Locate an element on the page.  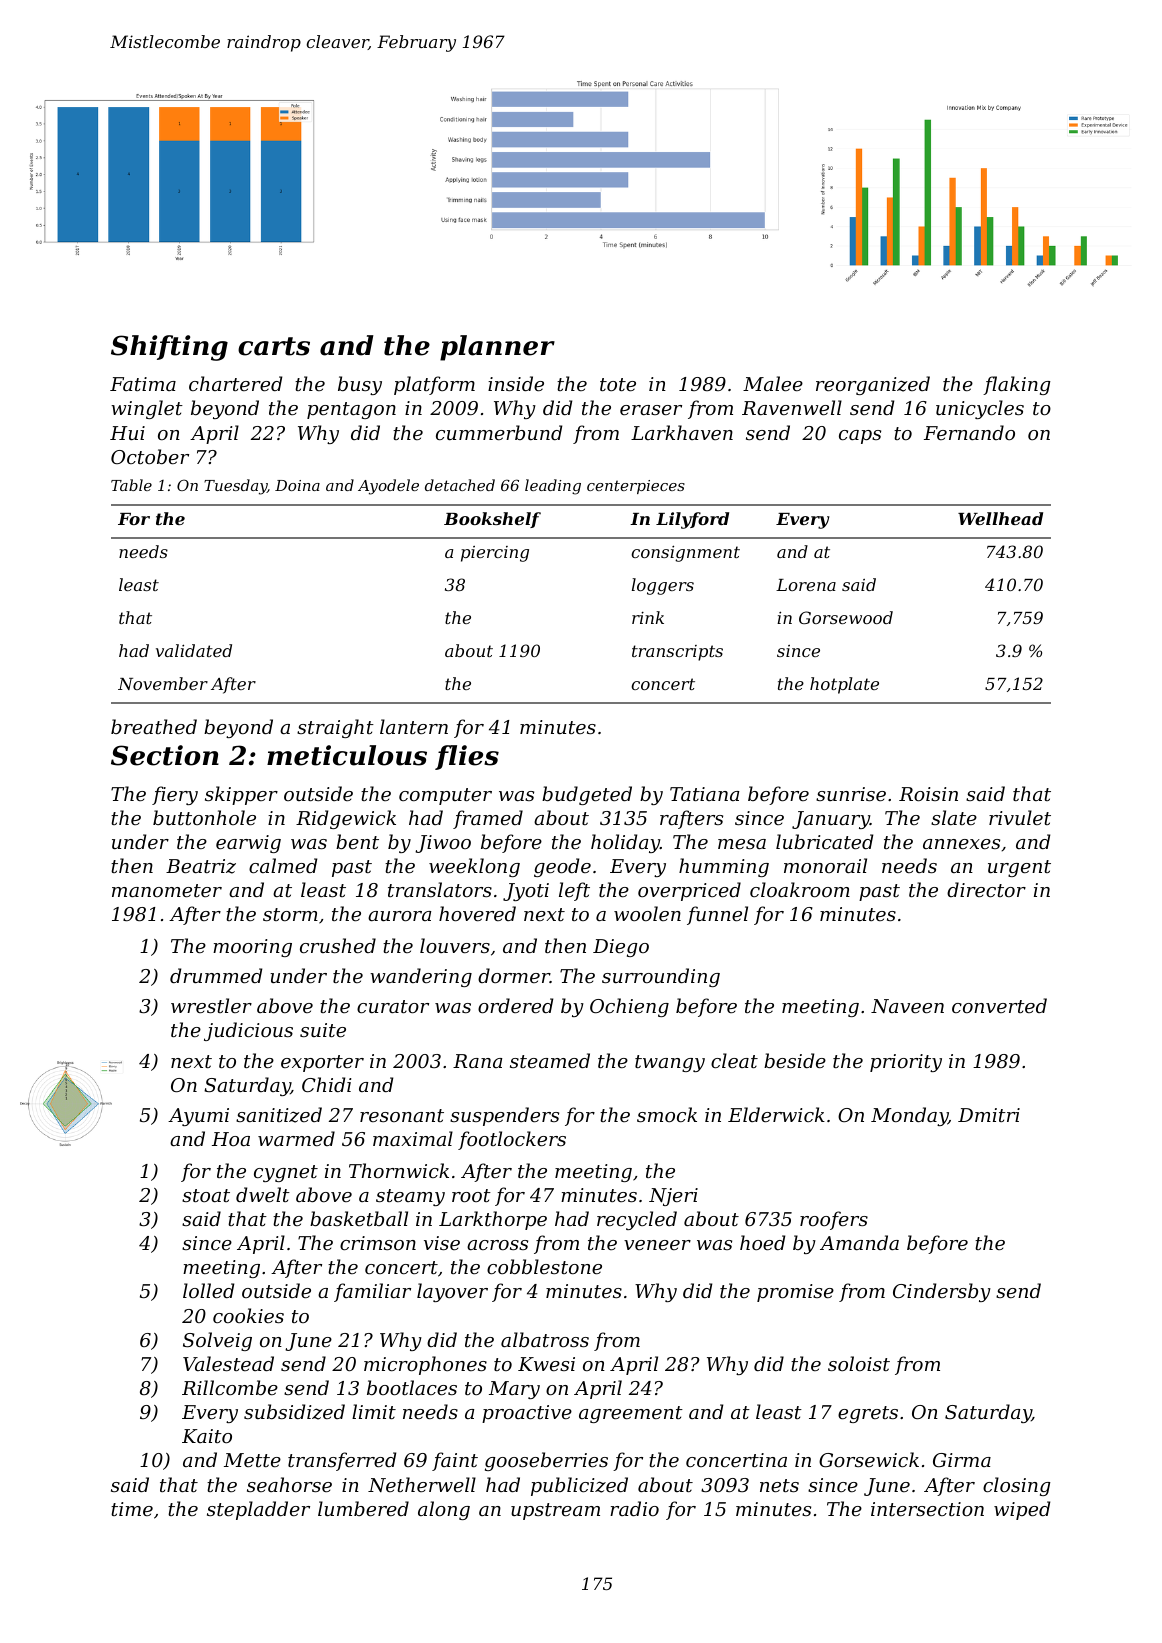
holiday is located at coordinates (625, 843).
